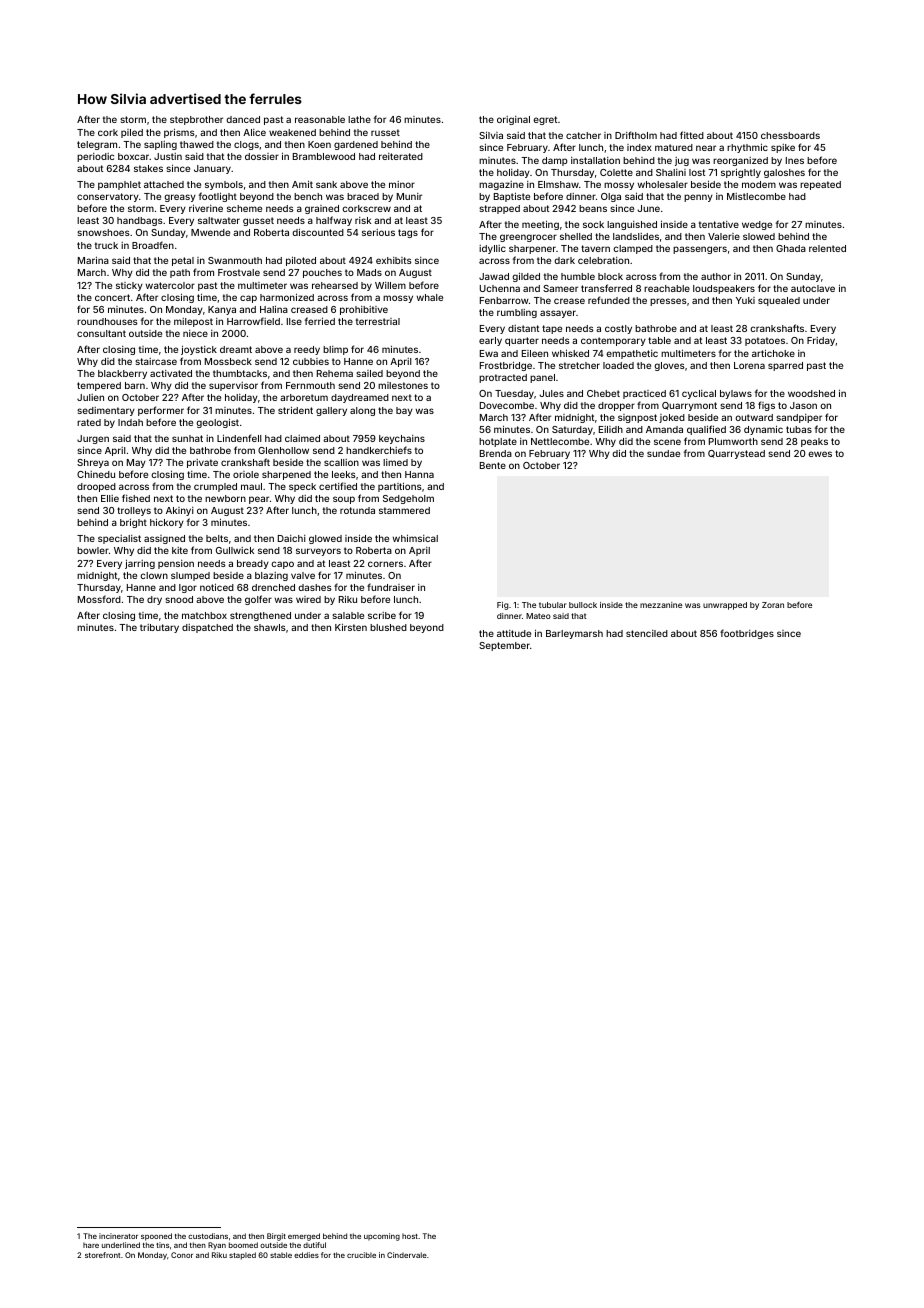 The width and height of the screenshot is (924, 1308). What do you see at coordinates (99, 599) in the screenshot?
I see `Mossford` at bounding box center [99, 599].
